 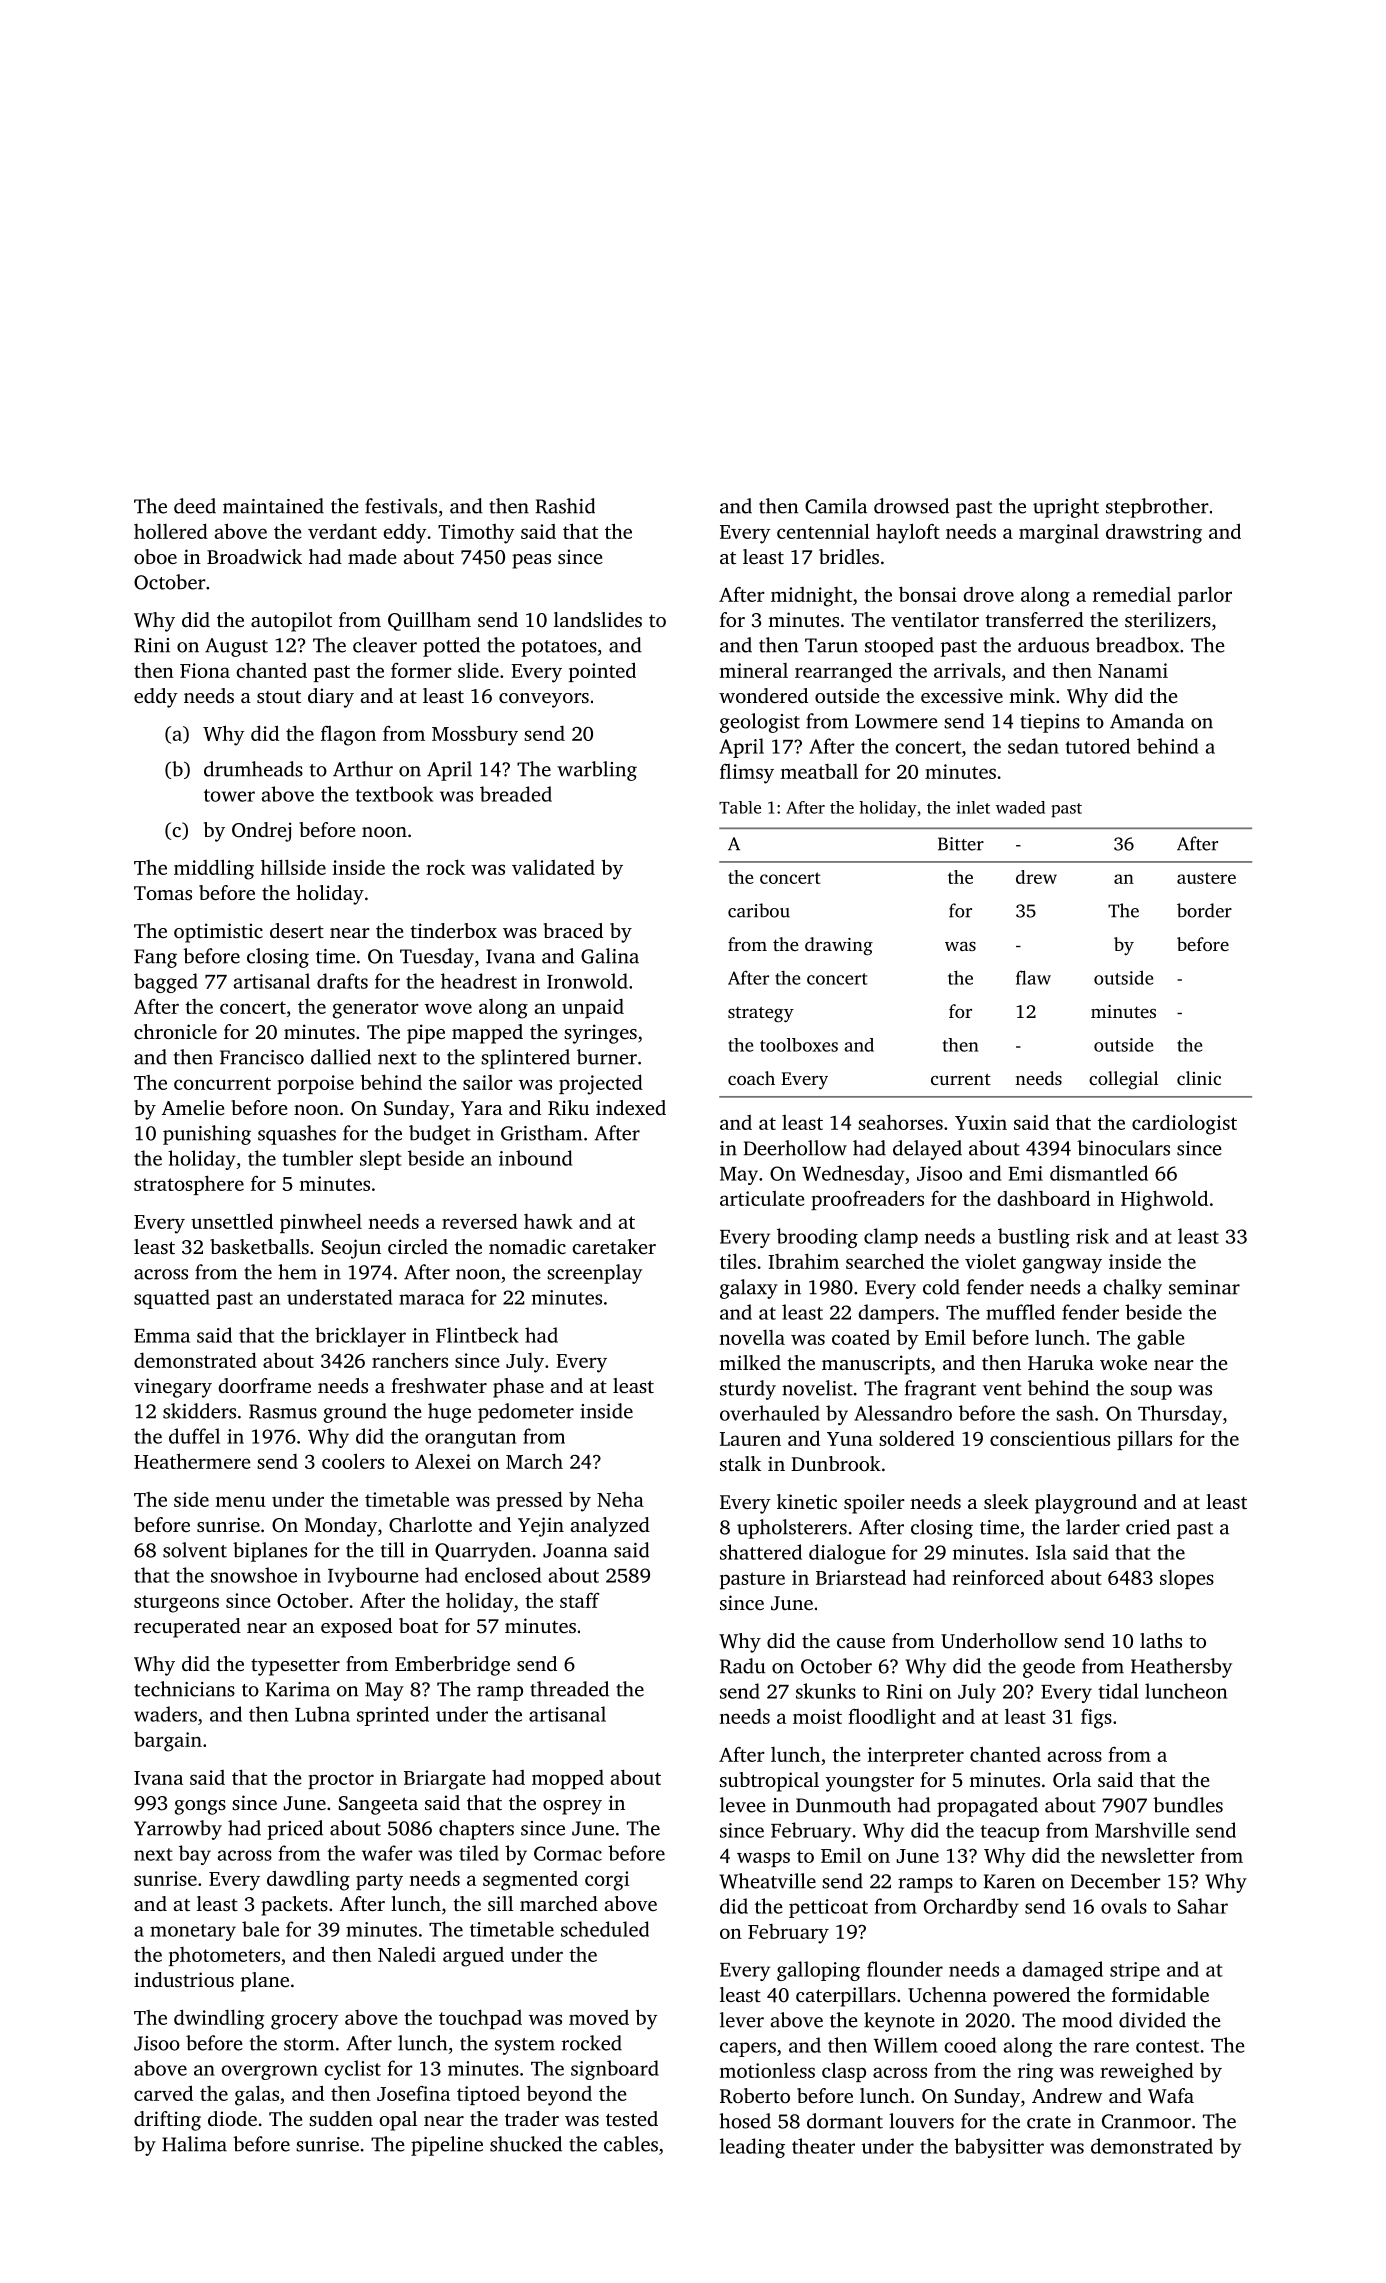 I want to click on upholsterers, so click(x=792, y=1529).
